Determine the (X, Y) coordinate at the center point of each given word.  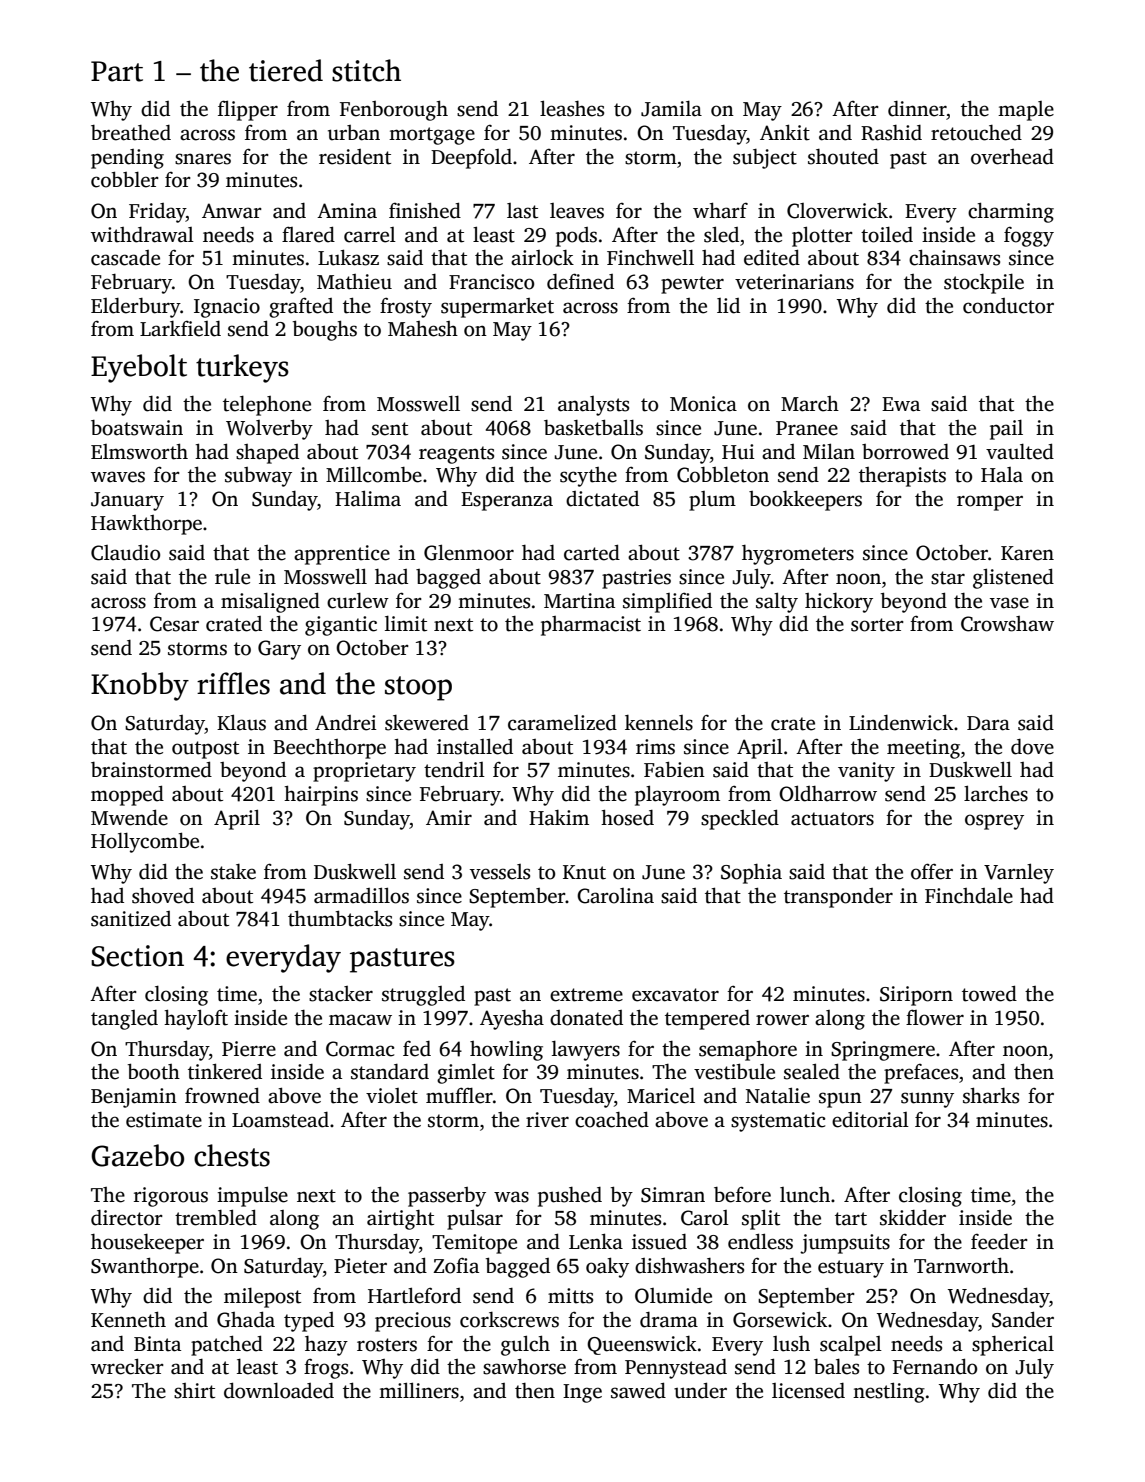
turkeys (242, 368)
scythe (588, 477)
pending (127, 159)
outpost (205, 750)
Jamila (671, 108)
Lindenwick (901, 722)
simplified (667, 602)
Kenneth (128, 1319)
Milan (829, 451)
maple (1026, 111)
